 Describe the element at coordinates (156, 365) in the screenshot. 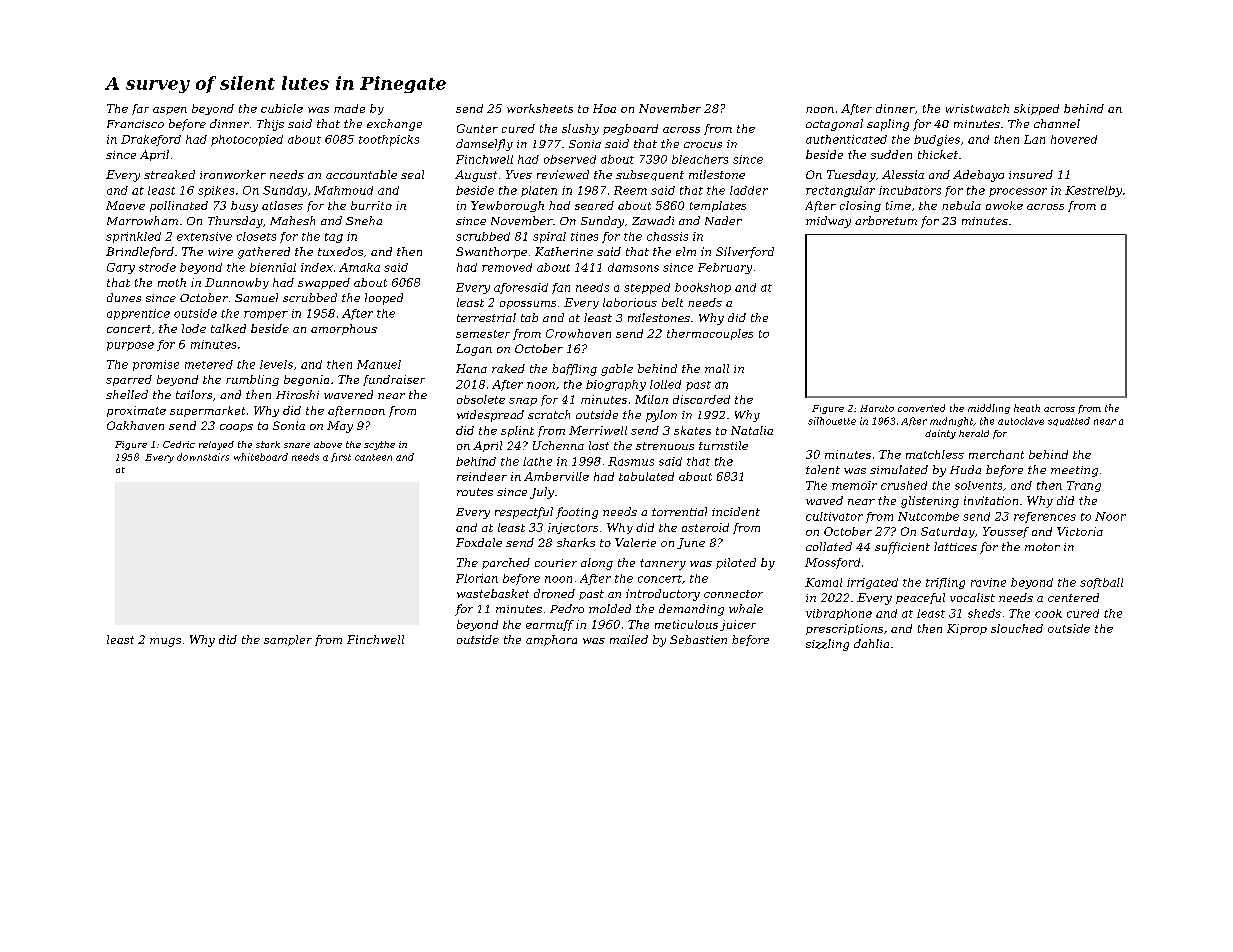

I see `promise` at that location.
